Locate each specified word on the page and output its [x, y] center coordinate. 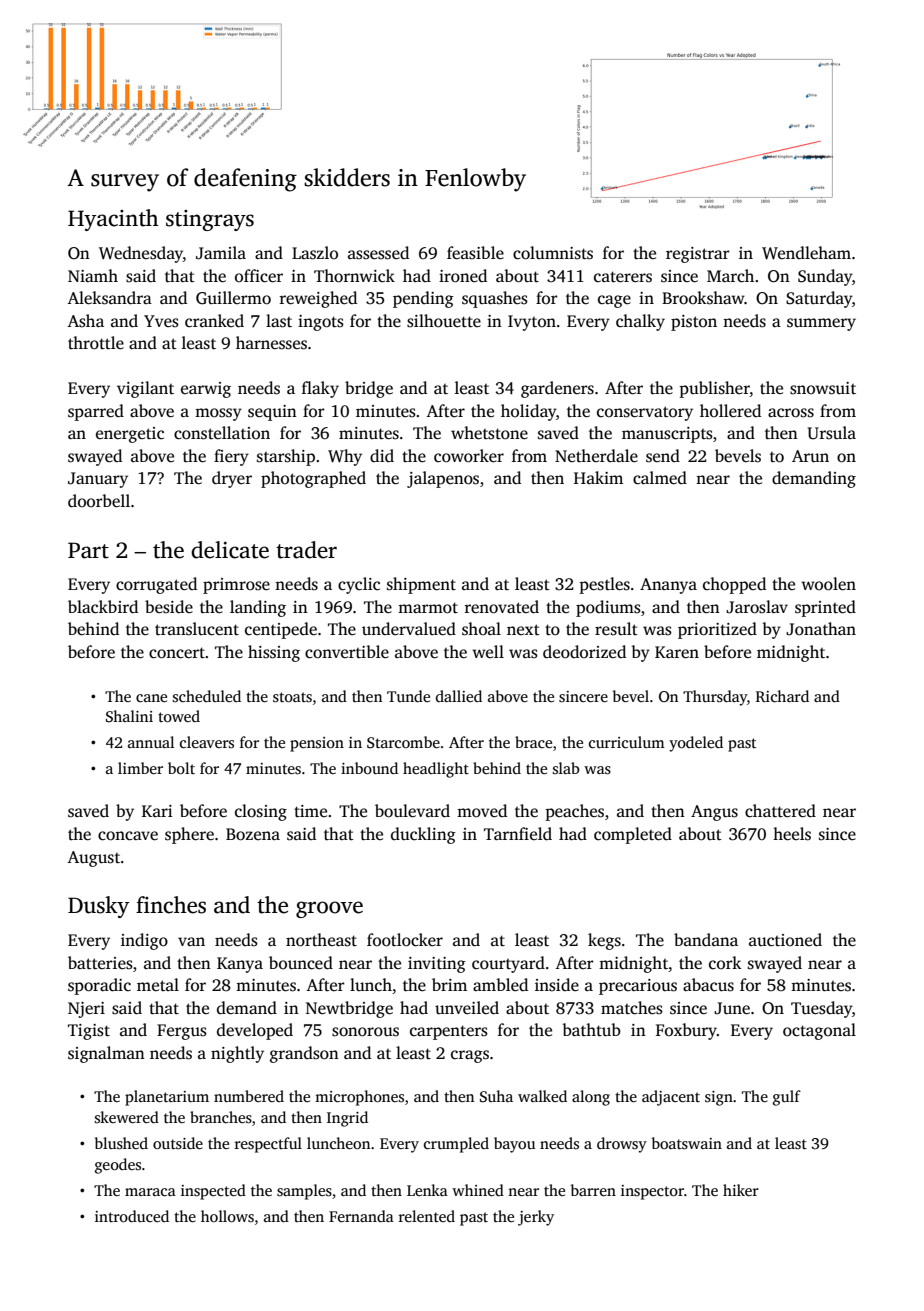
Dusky [98, 907]
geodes [118, 1166]
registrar [698, 255]
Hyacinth [113, 220]
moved [482, 811]
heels [792, 834]
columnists [553, 253]
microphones [359, 1098]
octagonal [819, 1031]
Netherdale [596, 456]
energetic [130, 435]
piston [694, 323]
